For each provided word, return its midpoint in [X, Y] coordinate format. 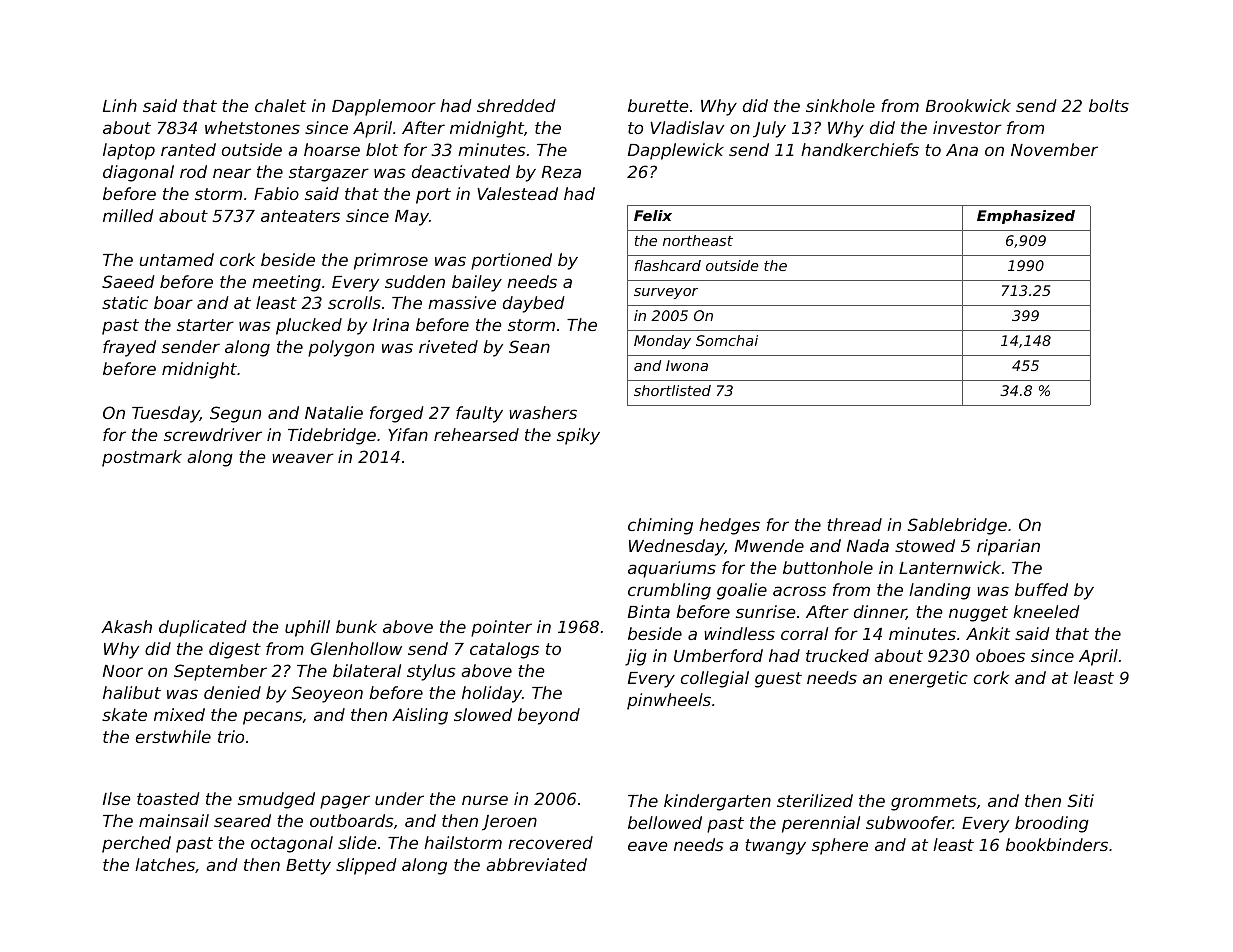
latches [165, 864]
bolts [1109, 105]
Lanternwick [950, 567]
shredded [516, 105]
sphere [840, 846]
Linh [120, 105]
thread [854, 524]
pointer [501, 628]
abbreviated [536, 864]
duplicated [203, 628]
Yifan [408, 434]
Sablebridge [957, 526]
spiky [578, 436]
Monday [662, 342]
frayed [129, 348]
